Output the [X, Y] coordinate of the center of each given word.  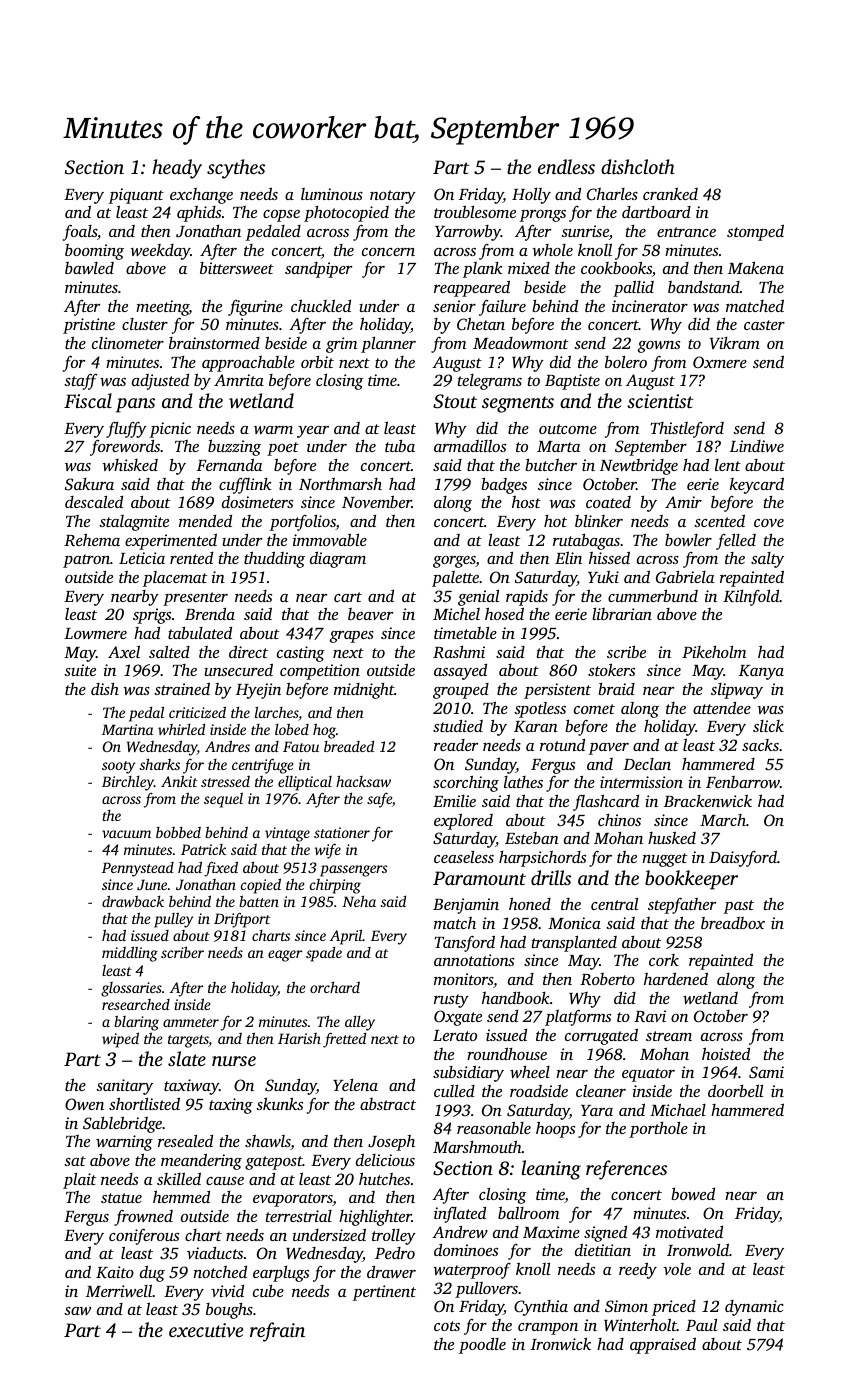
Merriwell [119, 1290]
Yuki [603, 576]
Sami [766, 1072]
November [377, 501]
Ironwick [561, 1343]
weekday [160, 252]
